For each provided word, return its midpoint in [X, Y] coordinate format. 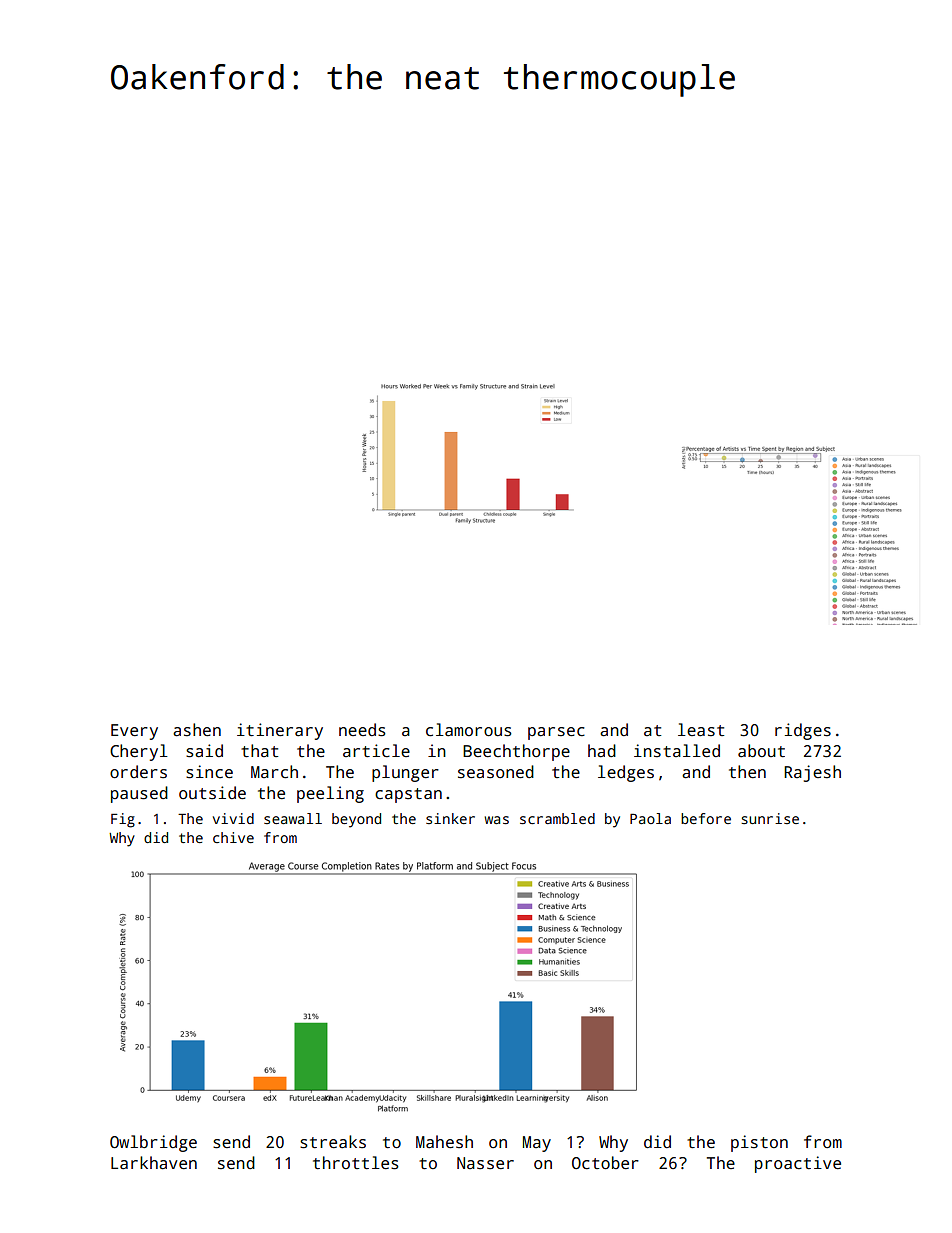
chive [233, 837]
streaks [333, 1142]
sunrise [770, 818]
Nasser [485, 1163]
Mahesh [444, 1142]
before [706, 818]
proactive [798, 1164]
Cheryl [139, 752]
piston [759, 1143]
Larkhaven [154, 1163]
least [701, 730]
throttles [355, 1163]
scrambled [557, 818]
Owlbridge [153, 1143]
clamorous [468, 730]
